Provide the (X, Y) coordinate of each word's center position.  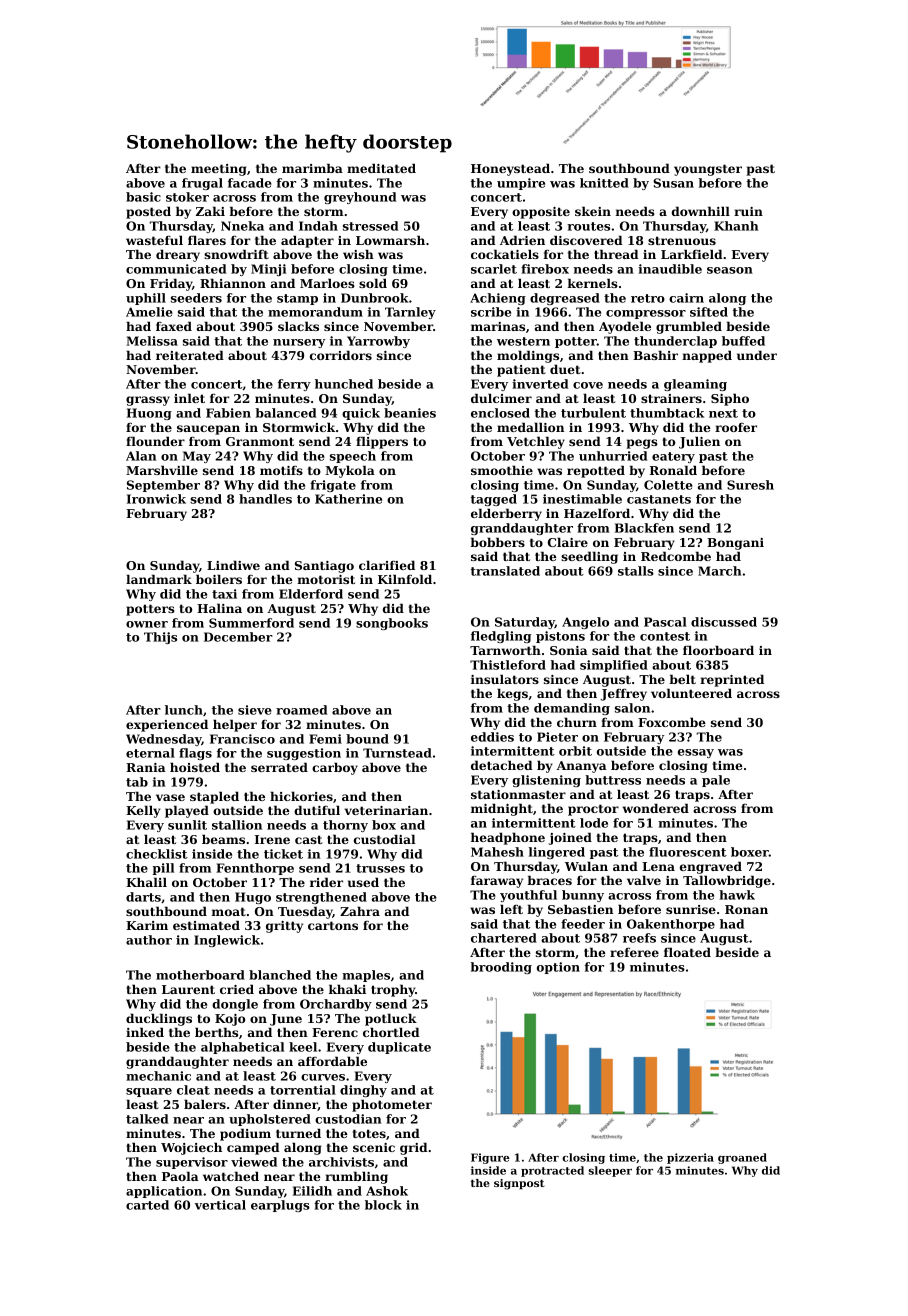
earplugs (280, 1206)
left (511, 909)
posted (148, 212)
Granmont (260, 441)
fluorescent (688, 852)
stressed (370, 226)
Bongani (735, 544)
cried (237, 989)
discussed (724, 622)
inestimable (582, 499)
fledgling (501, 637)
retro (648, 298)
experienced (167, 725)
